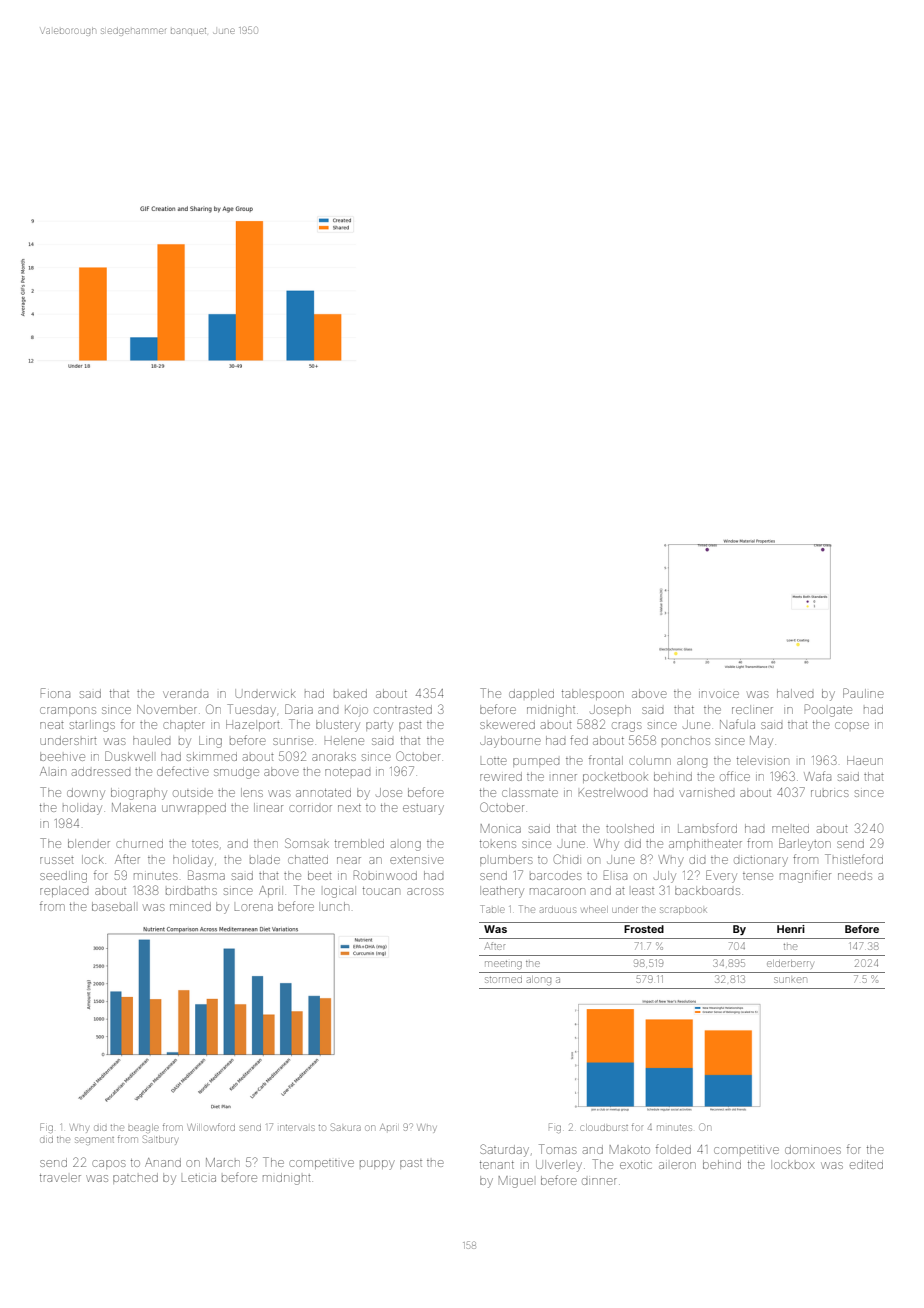 The image size is (924, 1308). Describe the element at coordinates (55, 693) in the page. I see `Fiona` at that location.
